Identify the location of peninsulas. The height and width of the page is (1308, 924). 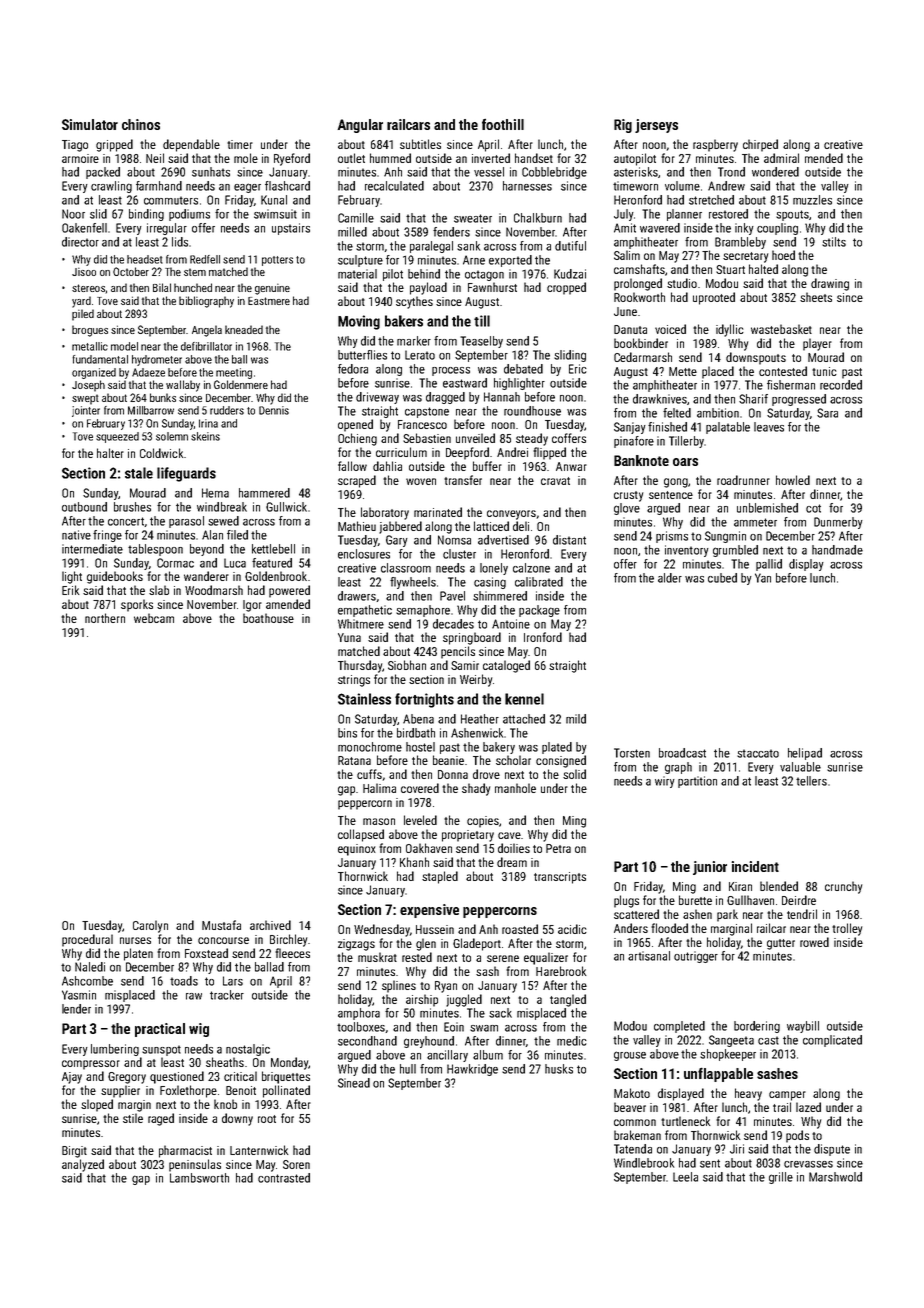
(195, 1165).
